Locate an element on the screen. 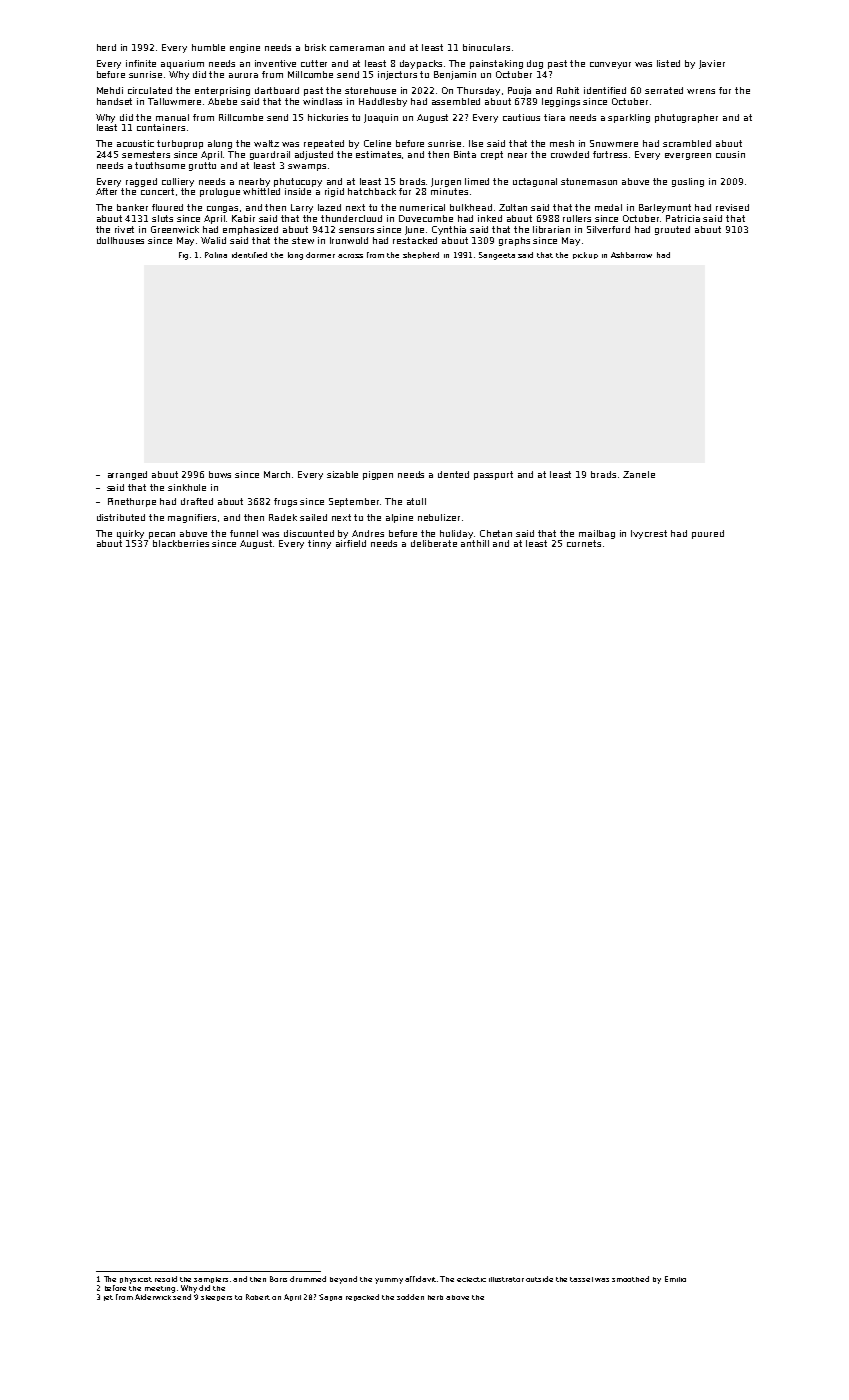  deliberate is located at coordinates (434, 543).
